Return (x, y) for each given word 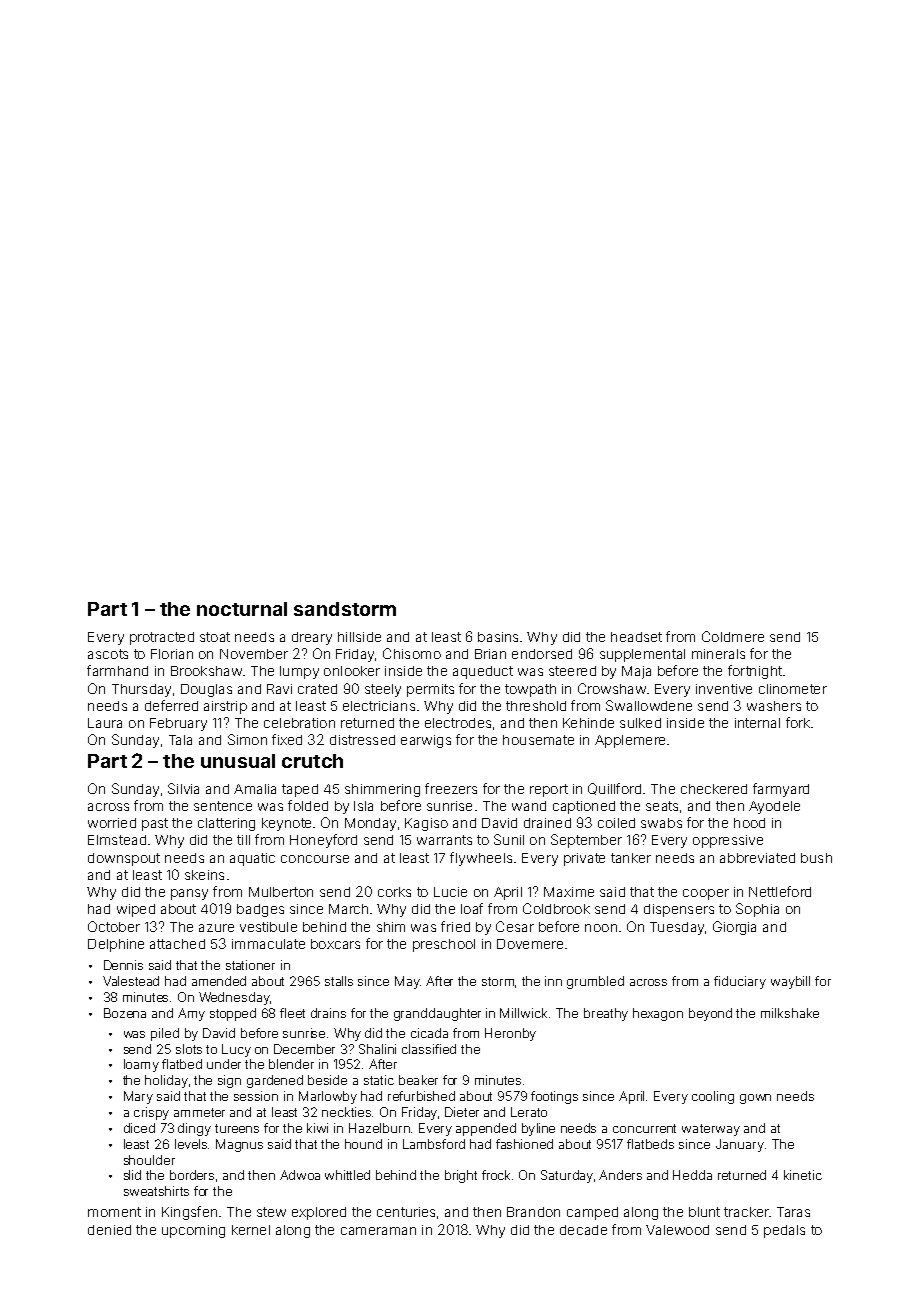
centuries (406, 1212)
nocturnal (242, 609)
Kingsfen (189, 1213)
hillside (359, 637)
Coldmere (733, 636)
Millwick (523, 1013)
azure (216, 928)
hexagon (658, 1014)
